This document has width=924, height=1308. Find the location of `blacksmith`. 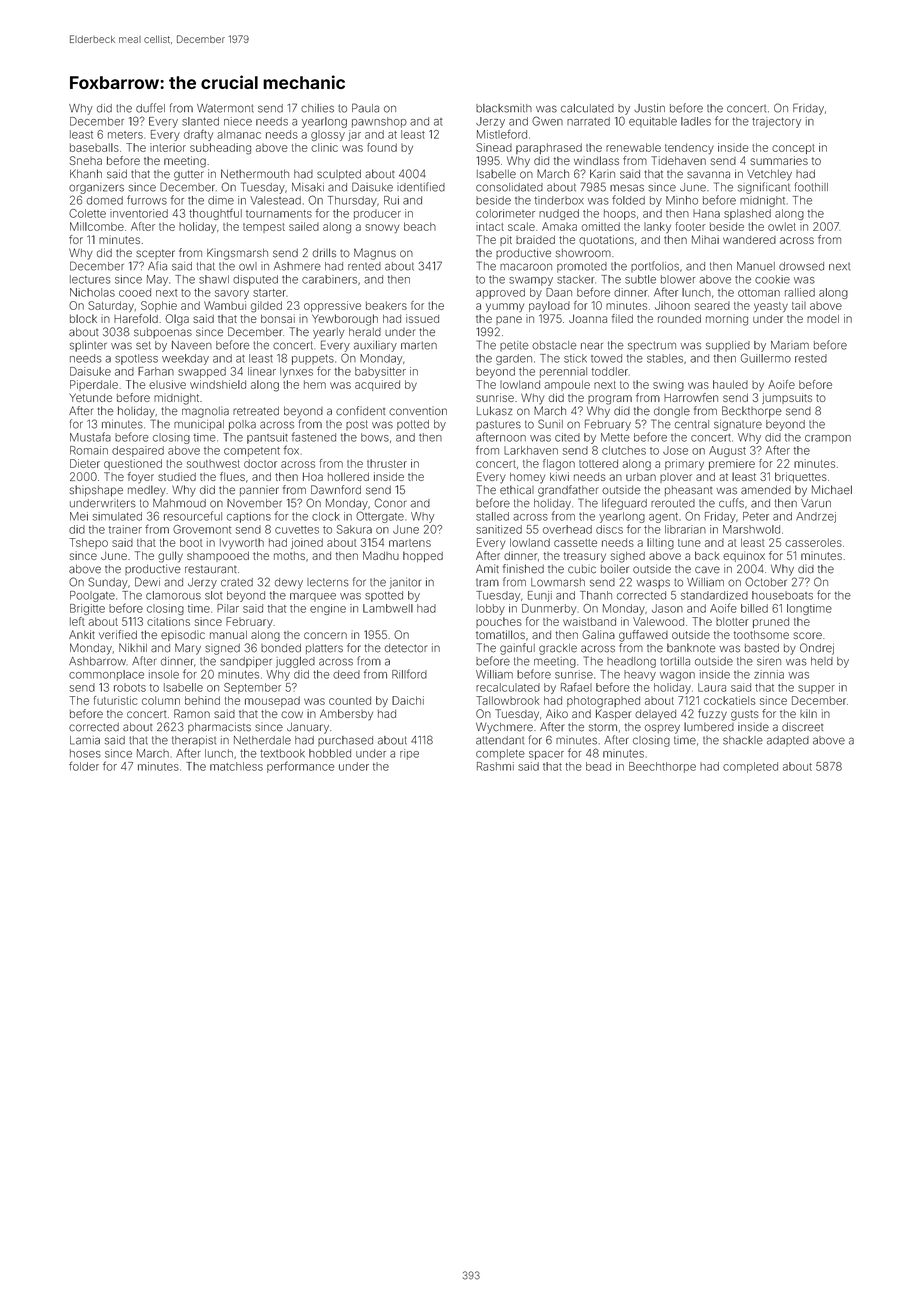

blacksmith is located at coordinates (504, 108).
